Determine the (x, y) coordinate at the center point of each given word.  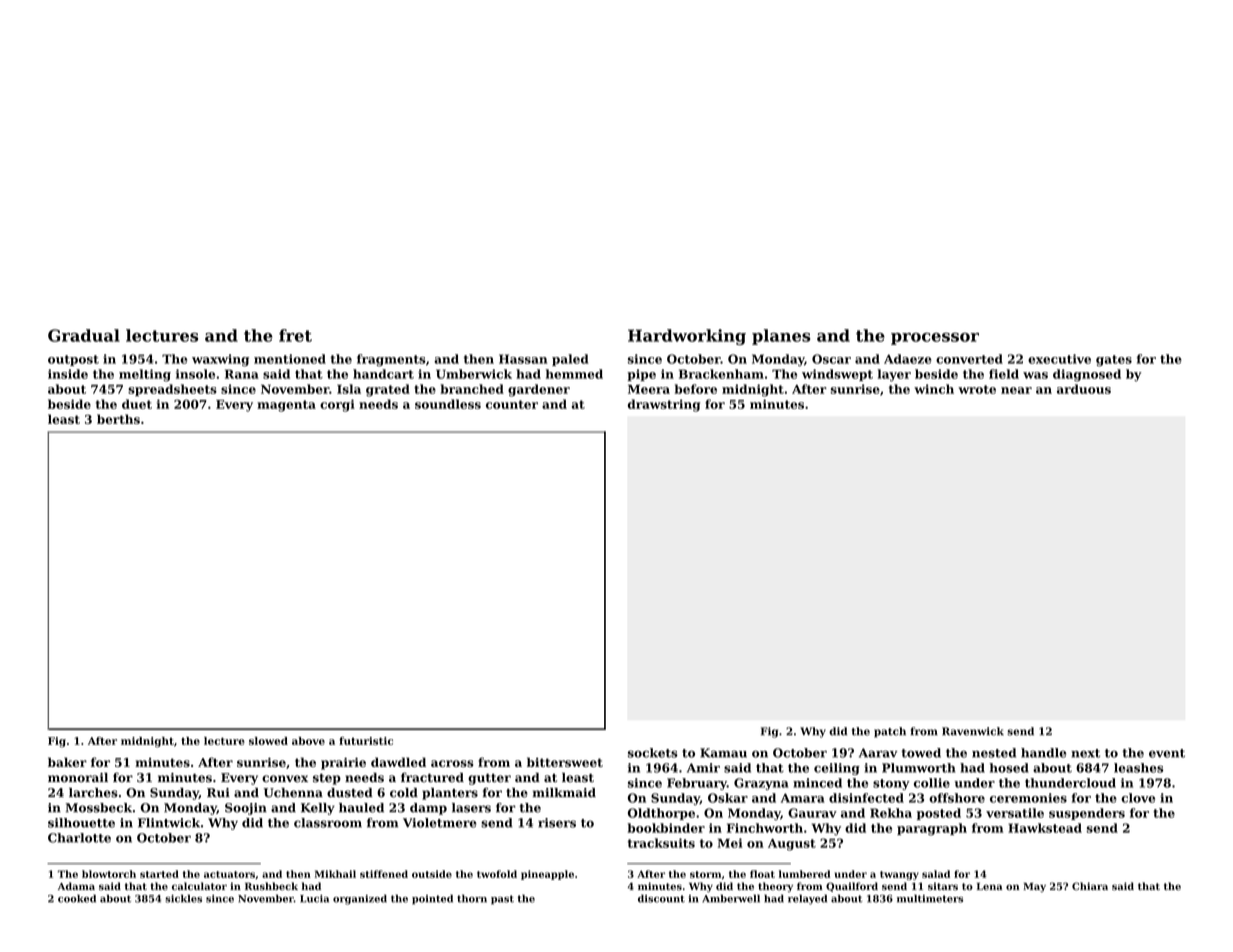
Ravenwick (973, 731)
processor (935, 339)
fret (295, 335)
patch (890, 732)
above (308, 741)
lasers (471, 808)
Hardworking (687, 337)
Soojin (246, 809)
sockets (653, 753)
